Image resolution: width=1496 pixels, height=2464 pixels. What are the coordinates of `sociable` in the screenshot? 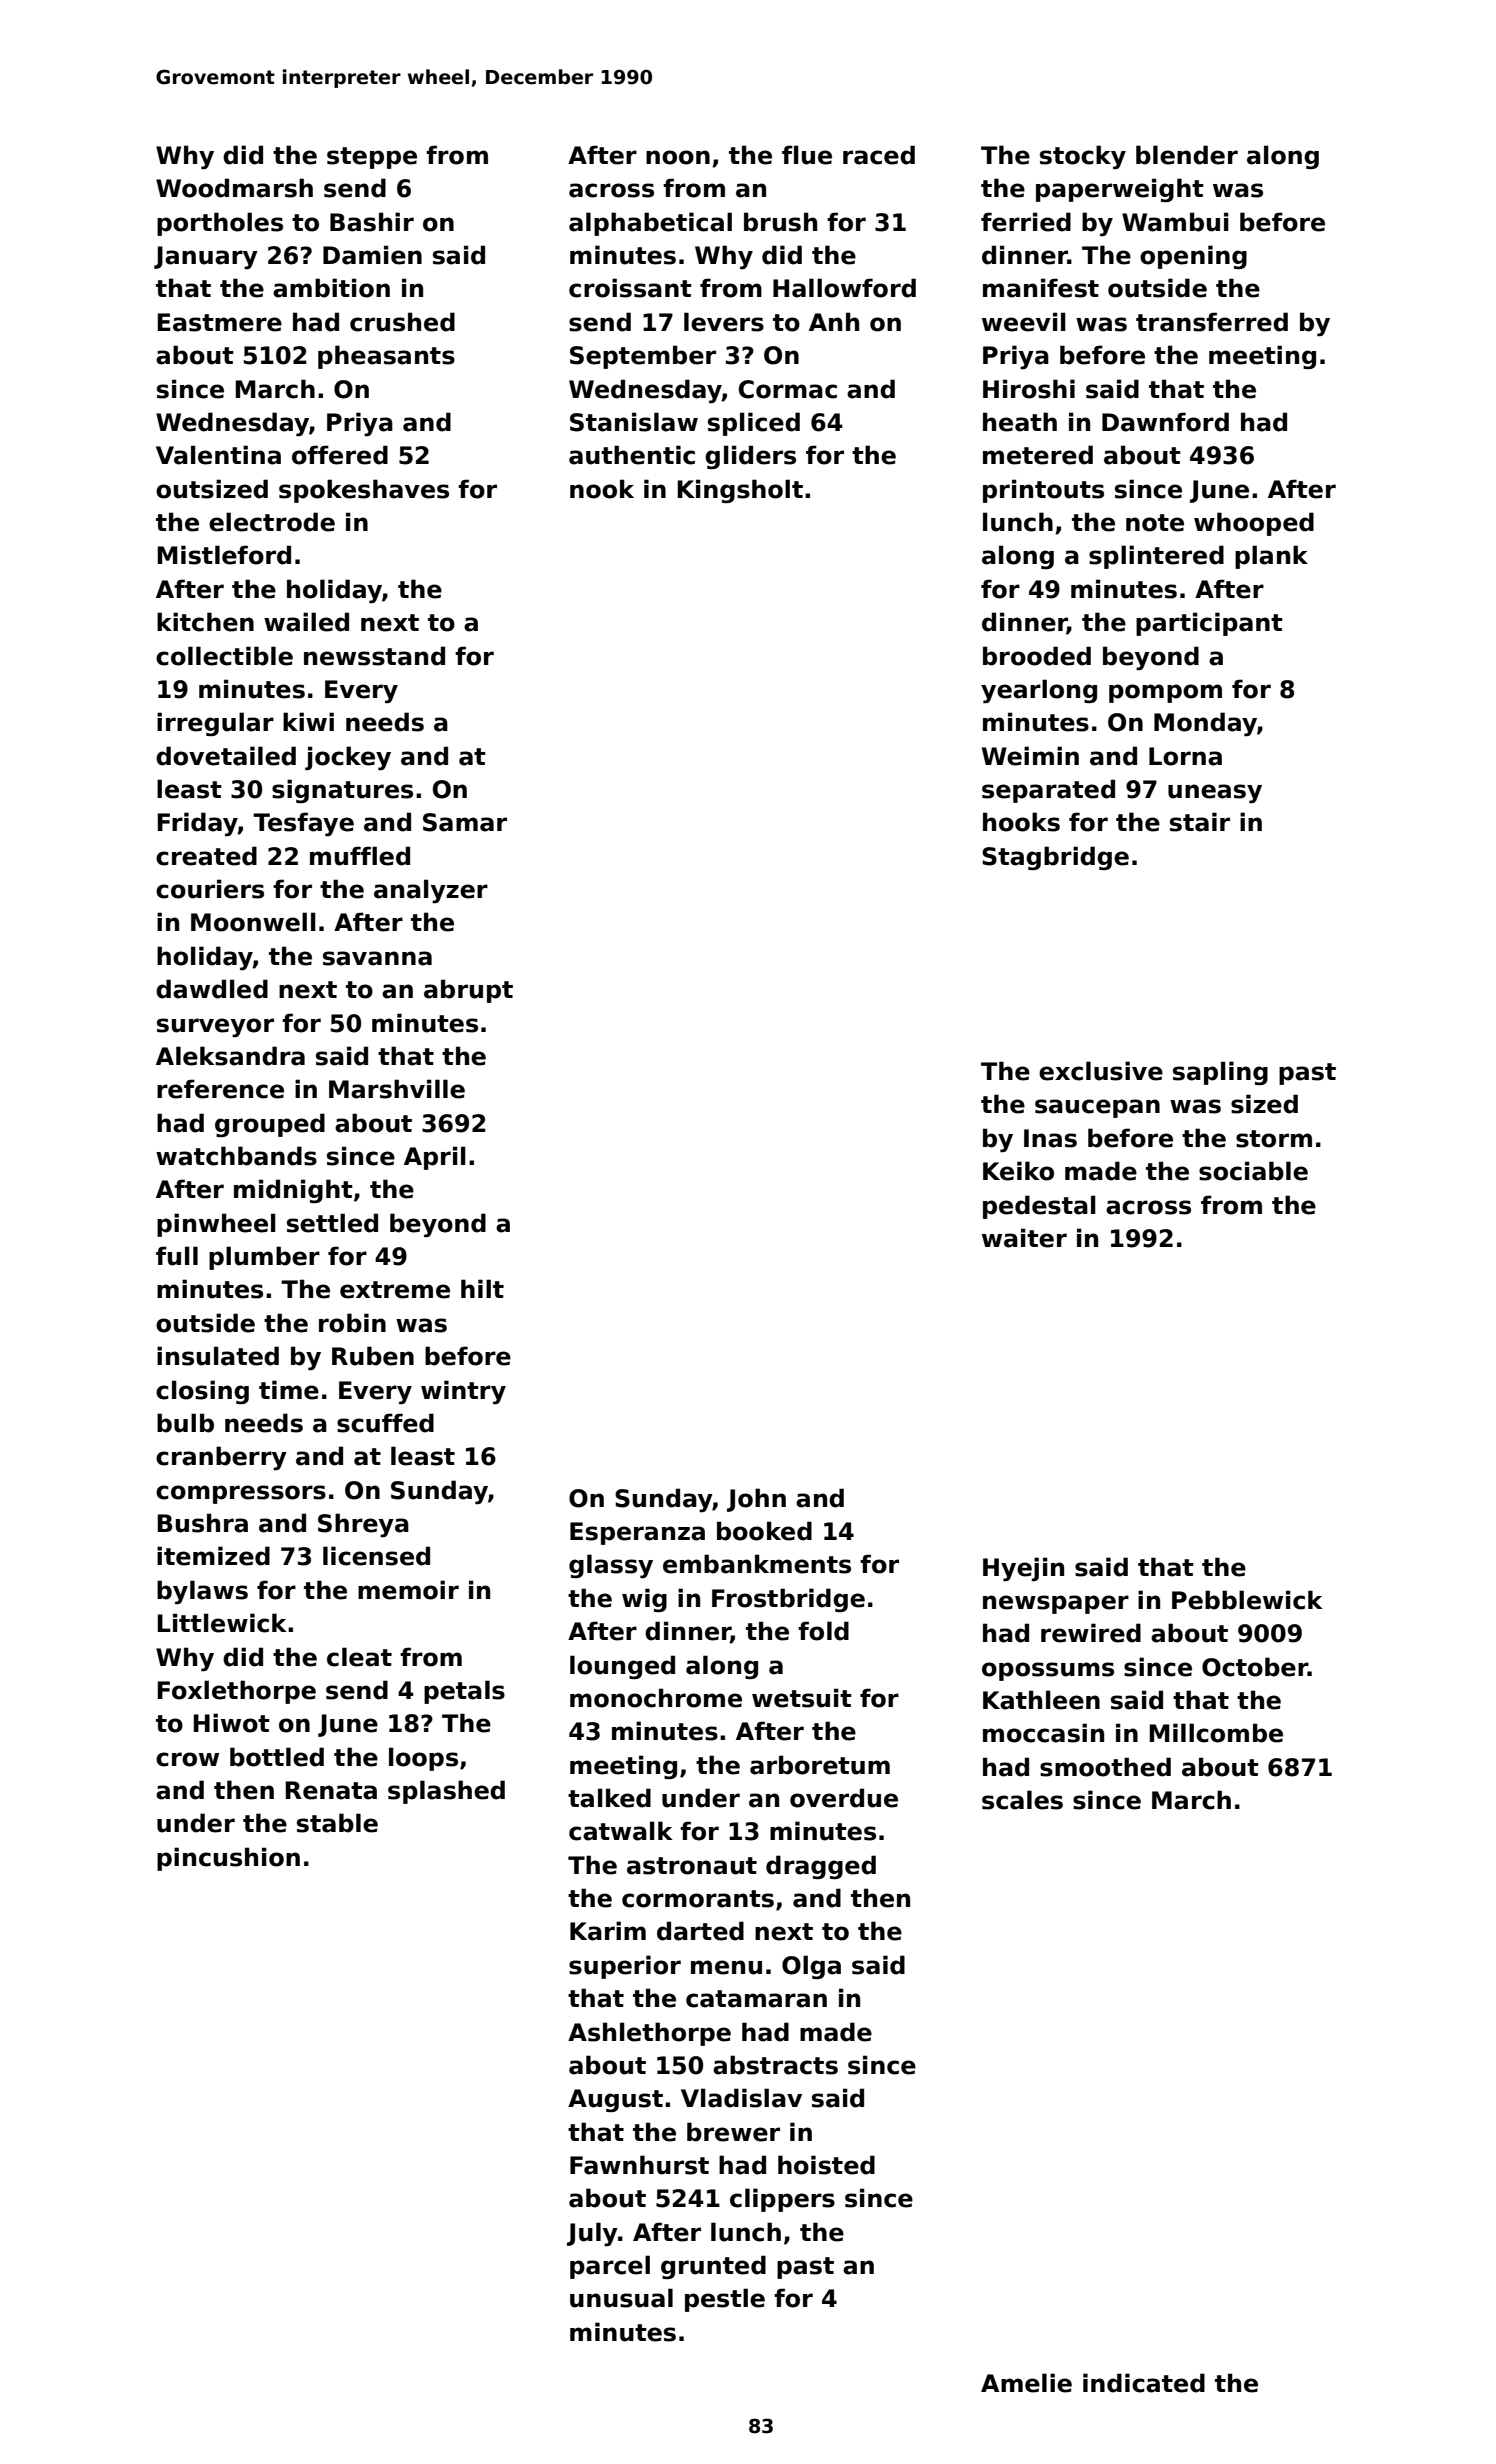 It's located at (1253, 1171).
